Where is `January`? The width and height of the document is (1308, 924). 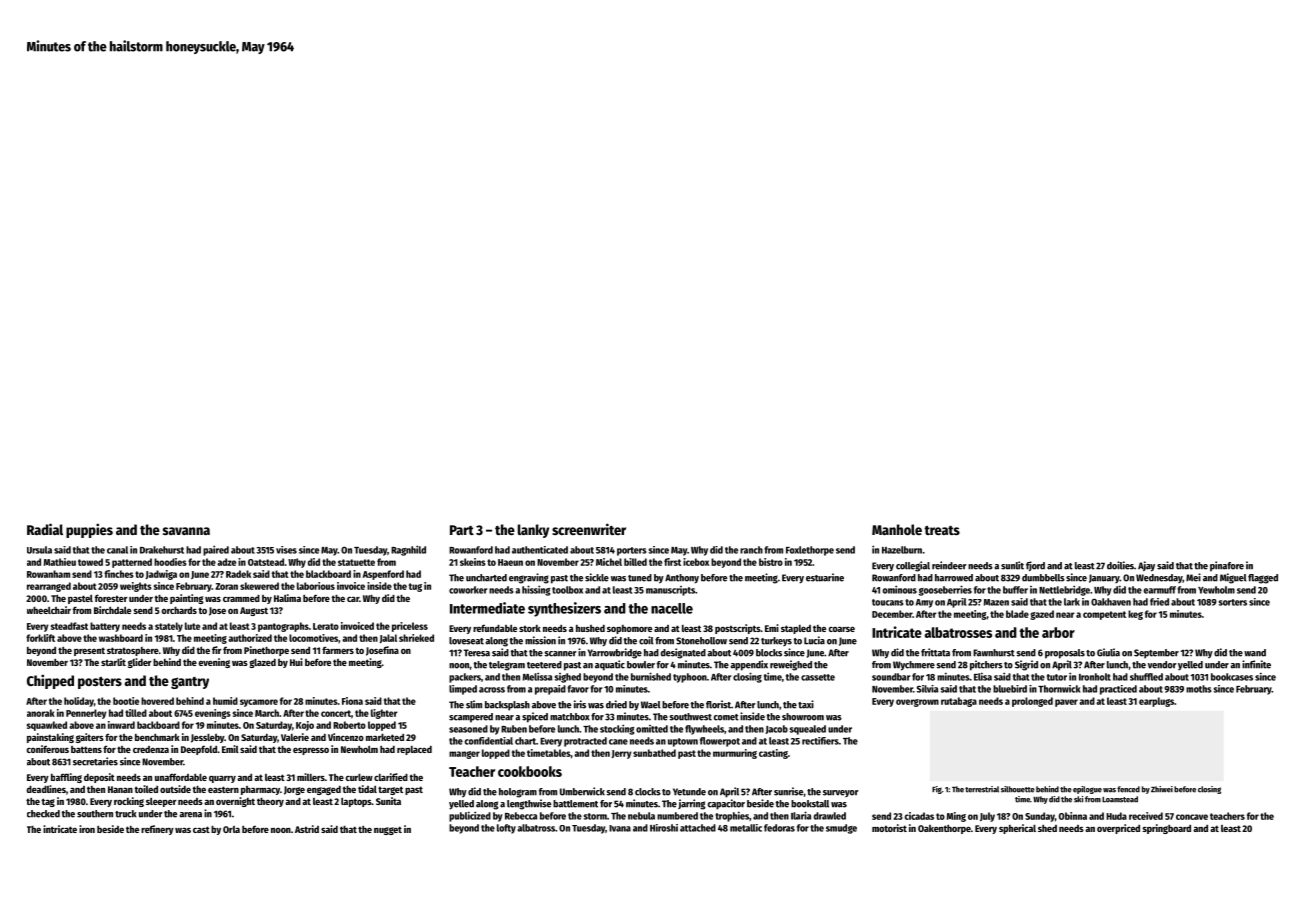
January is located at coordinates (1104, 578).
